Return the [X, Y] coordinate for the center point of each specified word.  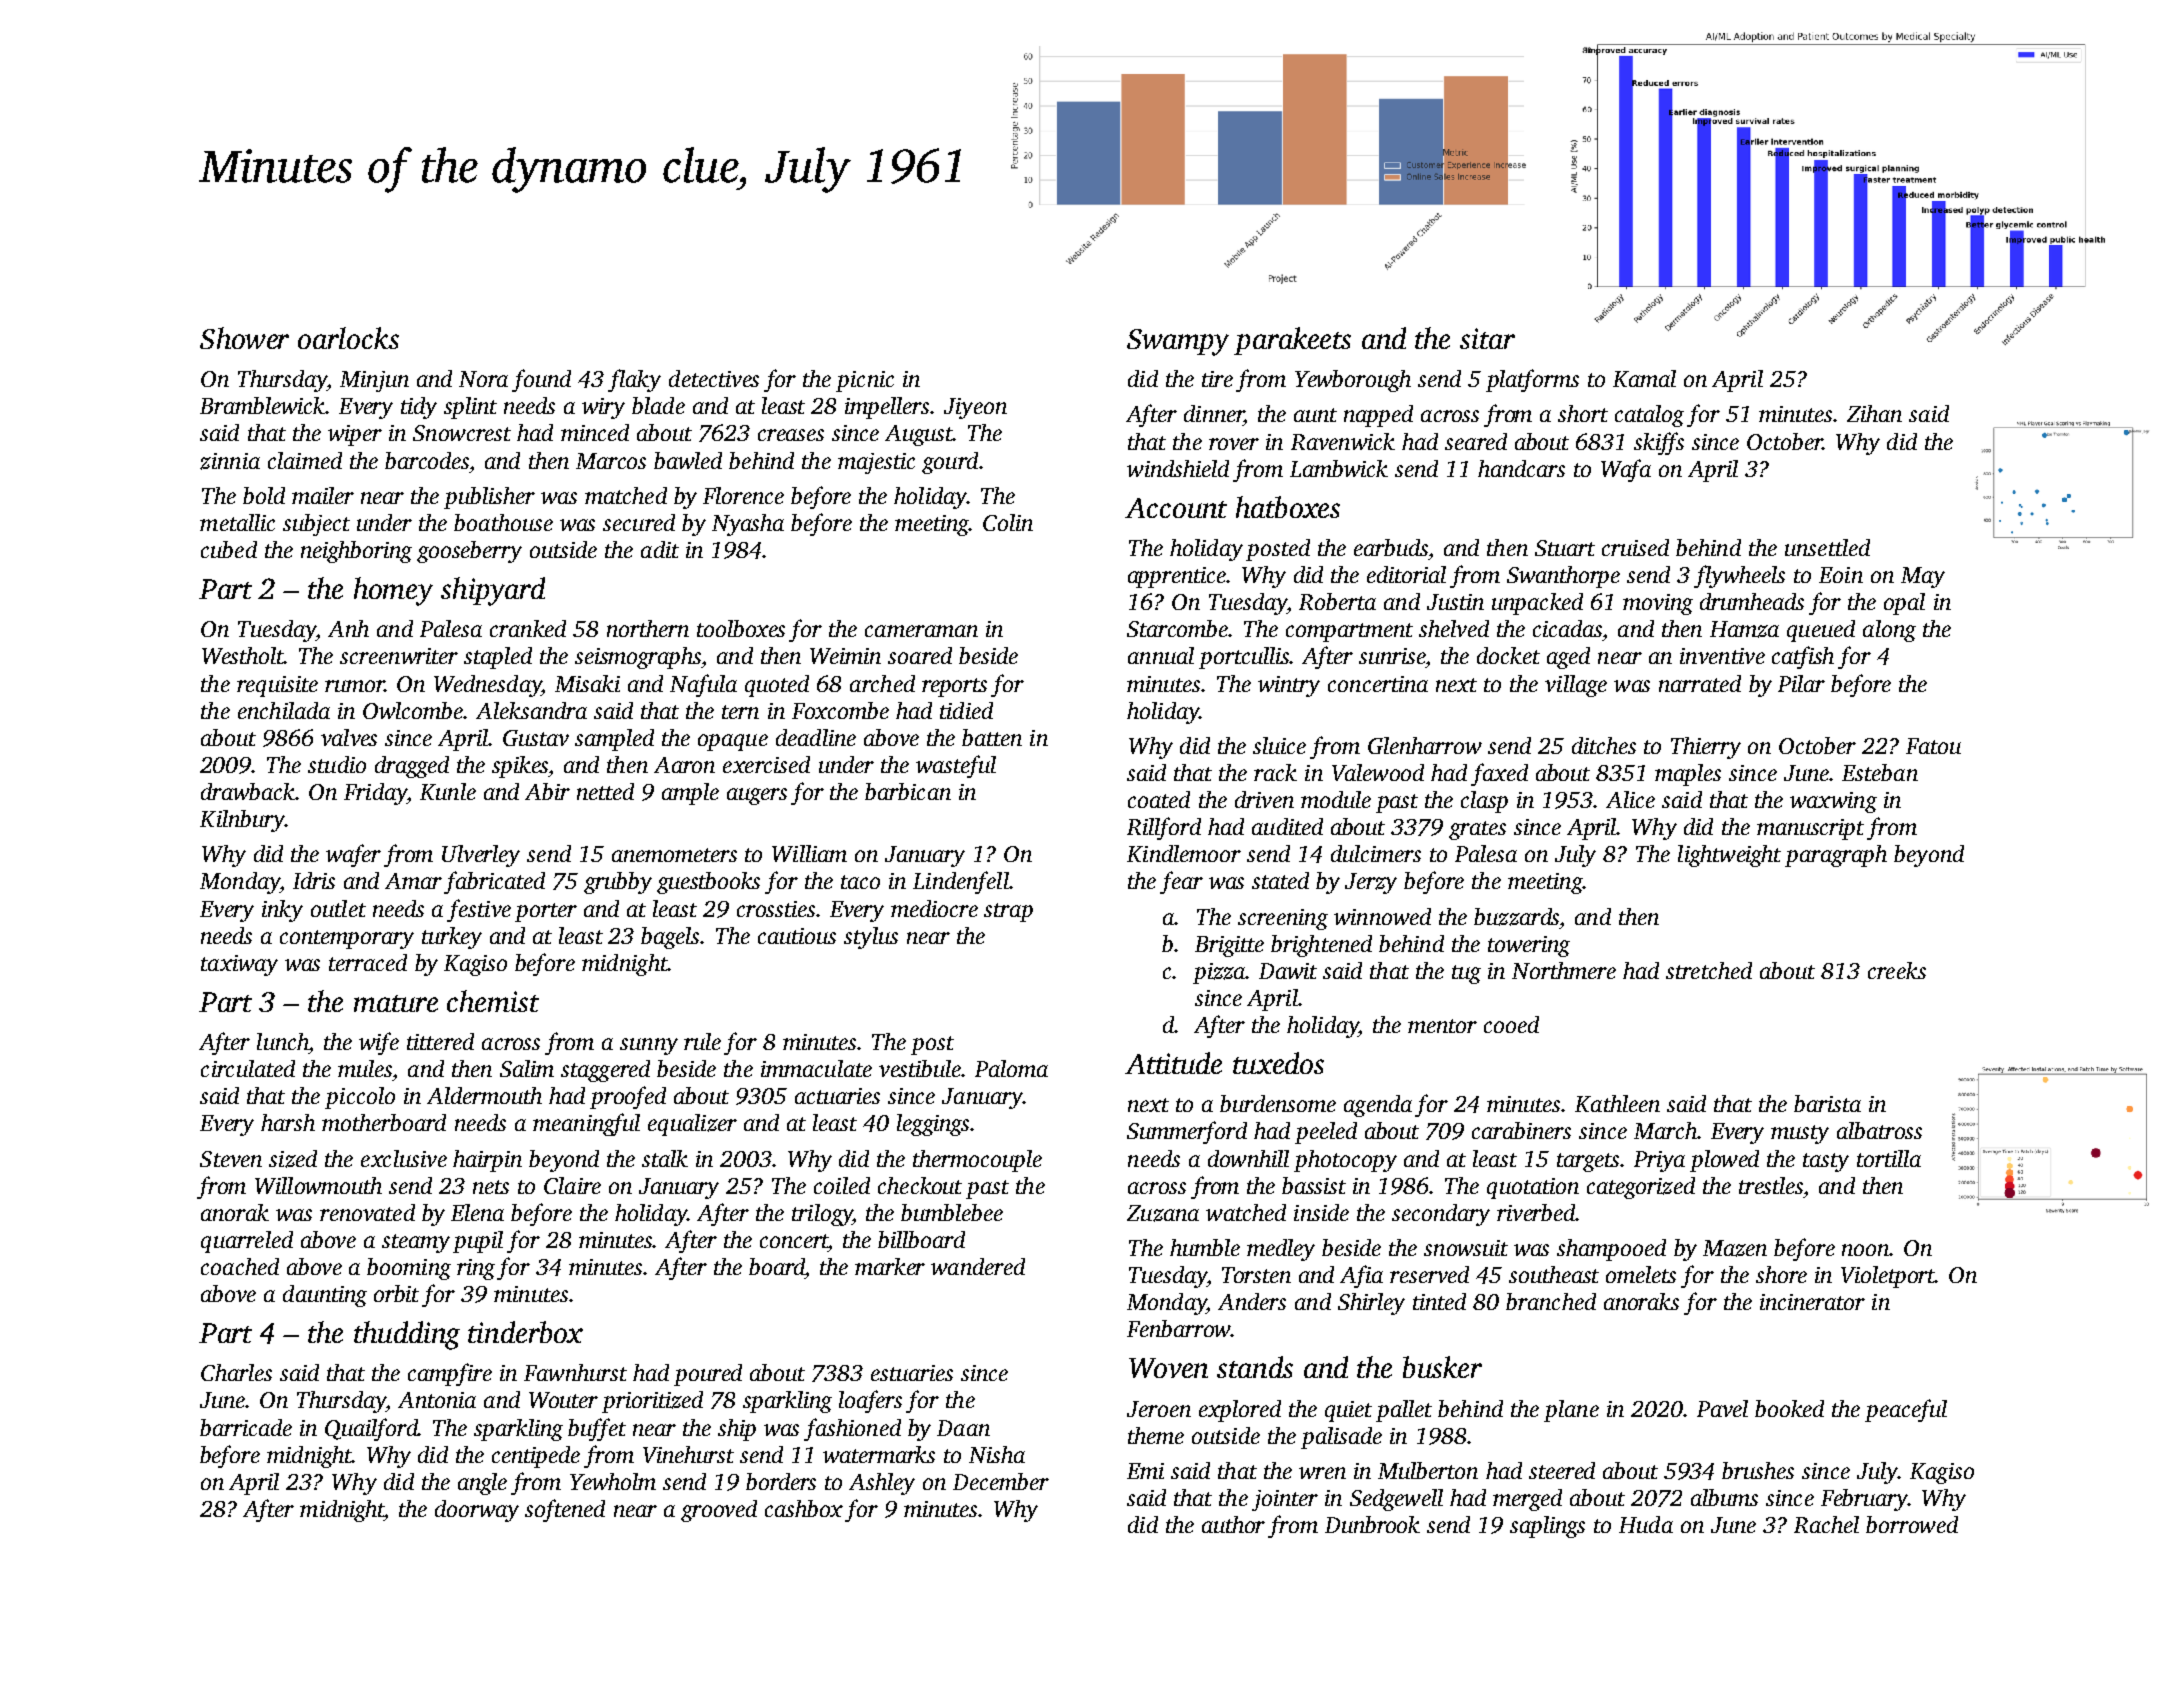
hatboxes [1288, 507]
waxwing [1833, 802]
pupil [478, 1242]
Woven [1168, 1368]
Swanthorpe [1563, 577]
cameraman [921, 631]
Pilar [1801, 683]
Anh [348, 628]
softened [565, 1510]
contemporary [347, 939]
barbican [908, 791]
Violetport [1888, 1277]
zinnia [230, 461]
